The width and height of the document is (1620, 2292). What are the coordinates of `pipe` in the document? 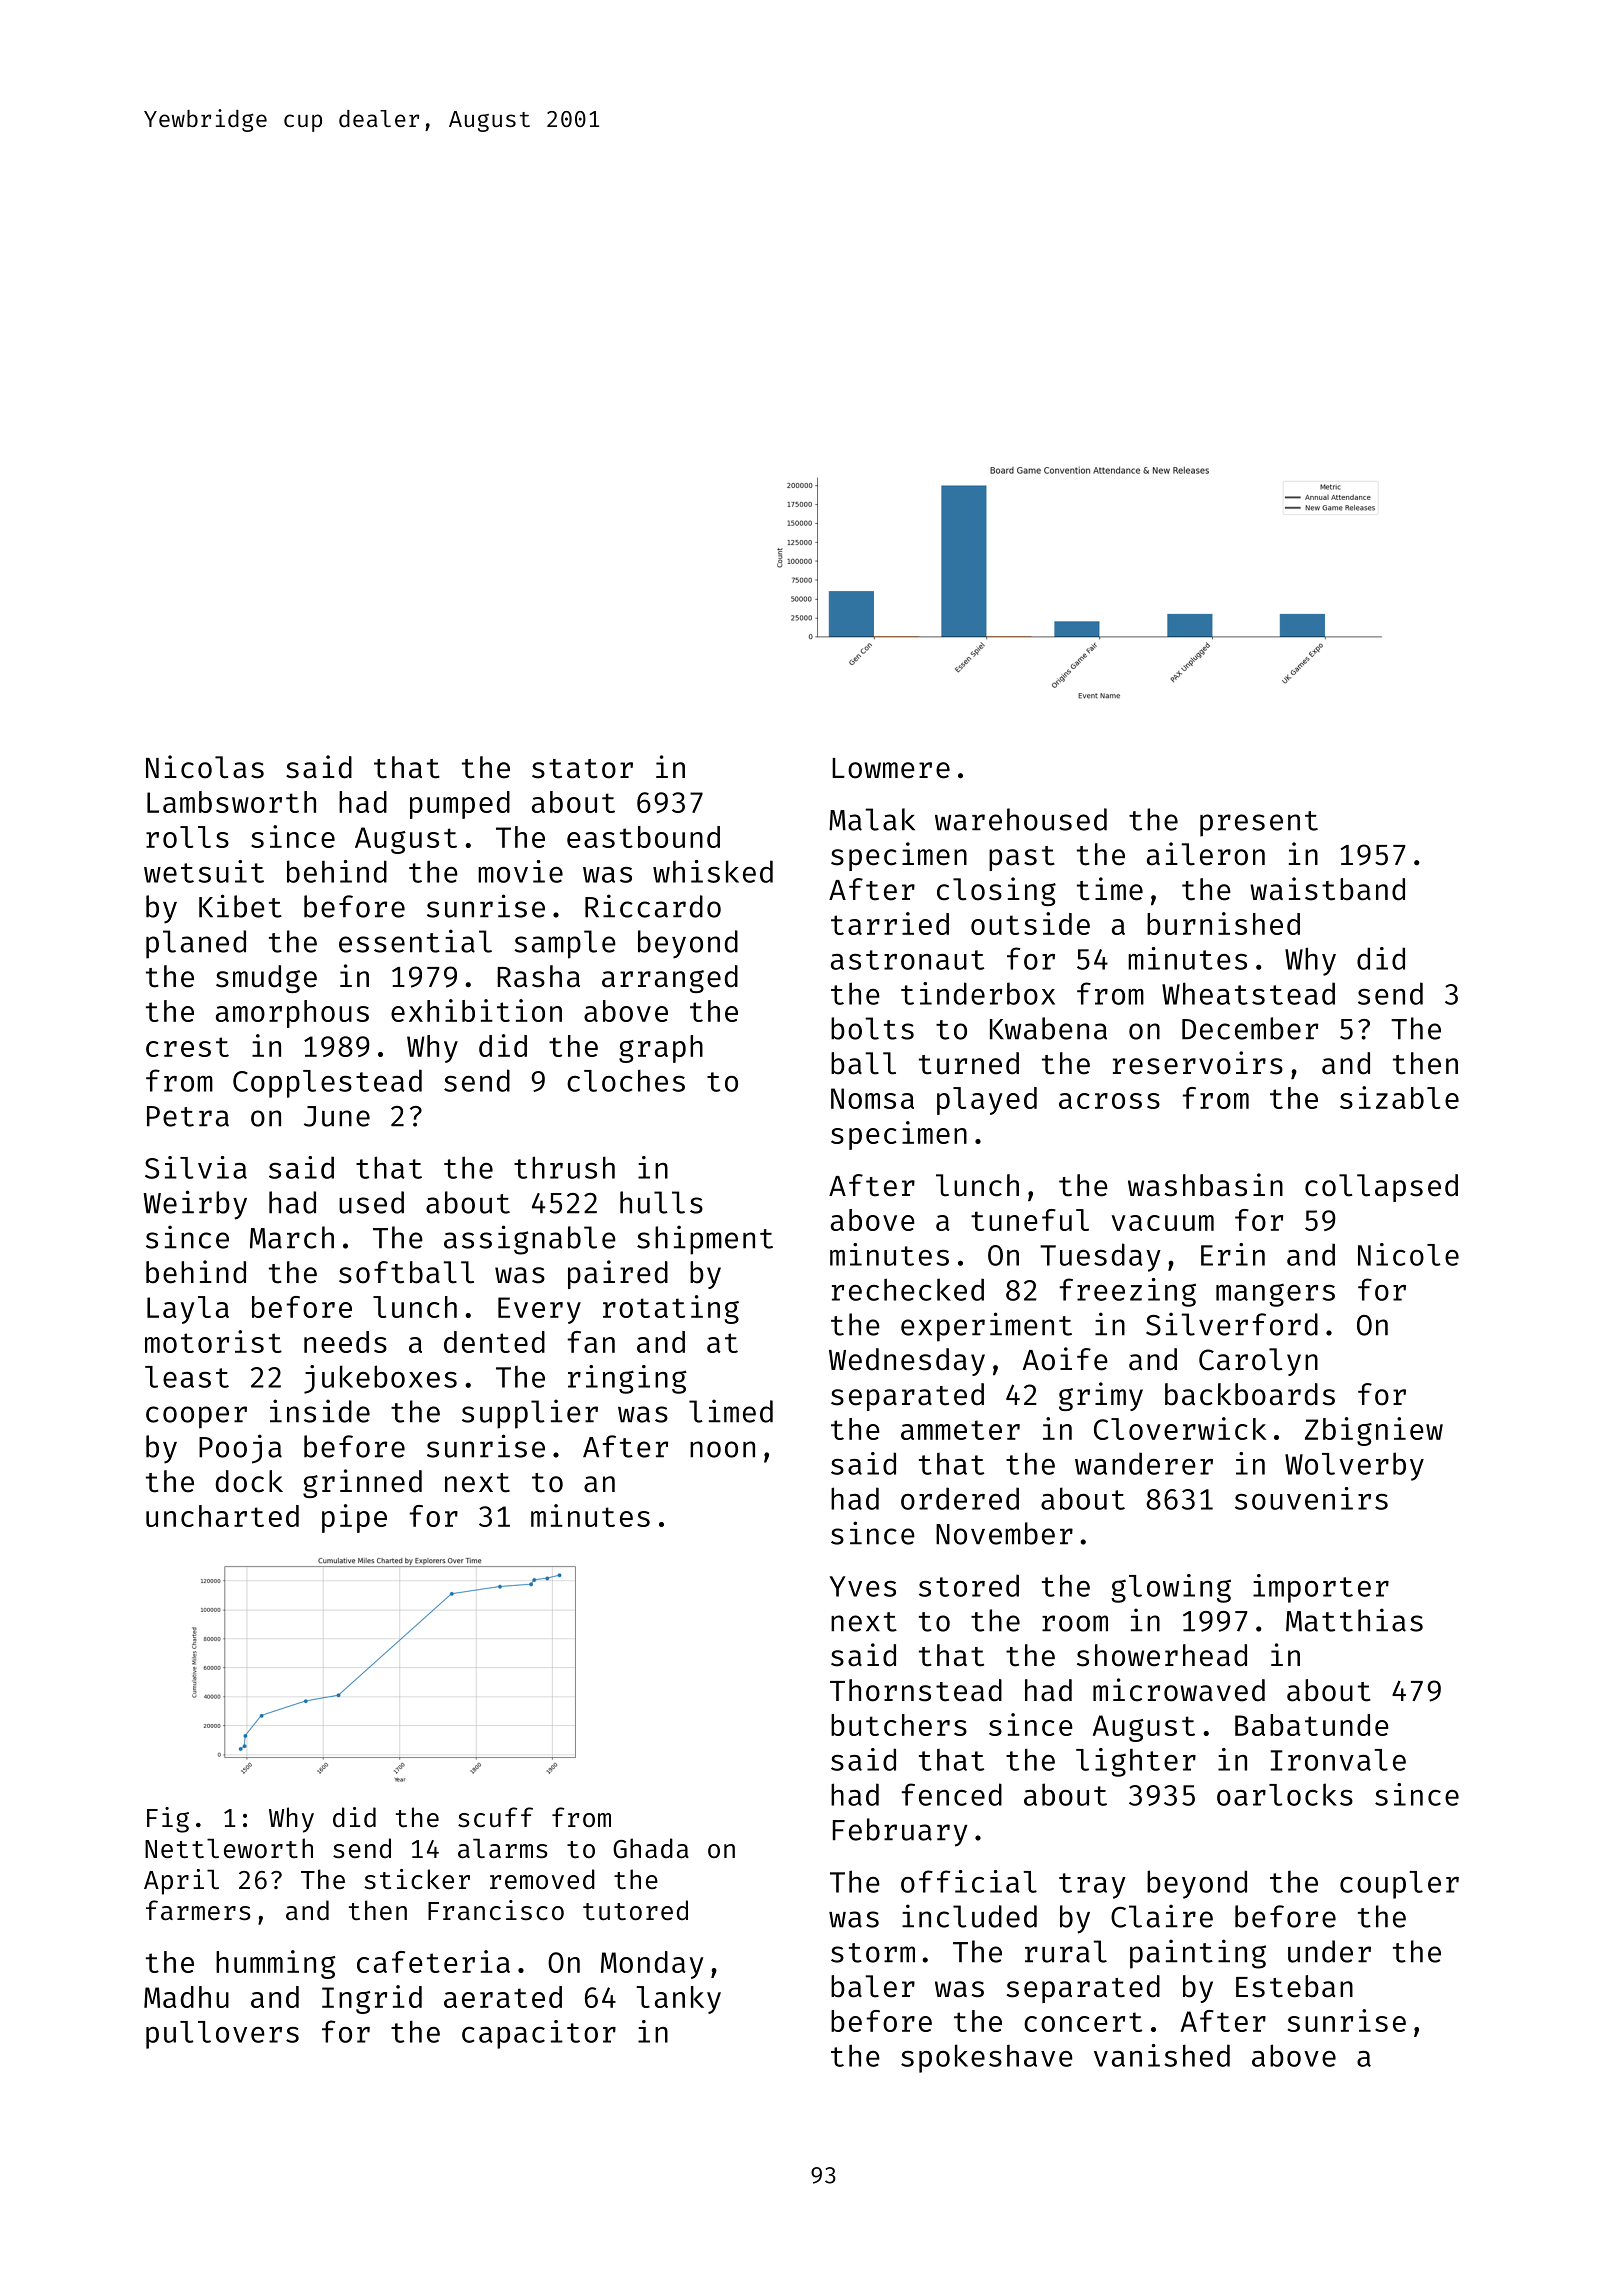 It's located at (354, 1518).
